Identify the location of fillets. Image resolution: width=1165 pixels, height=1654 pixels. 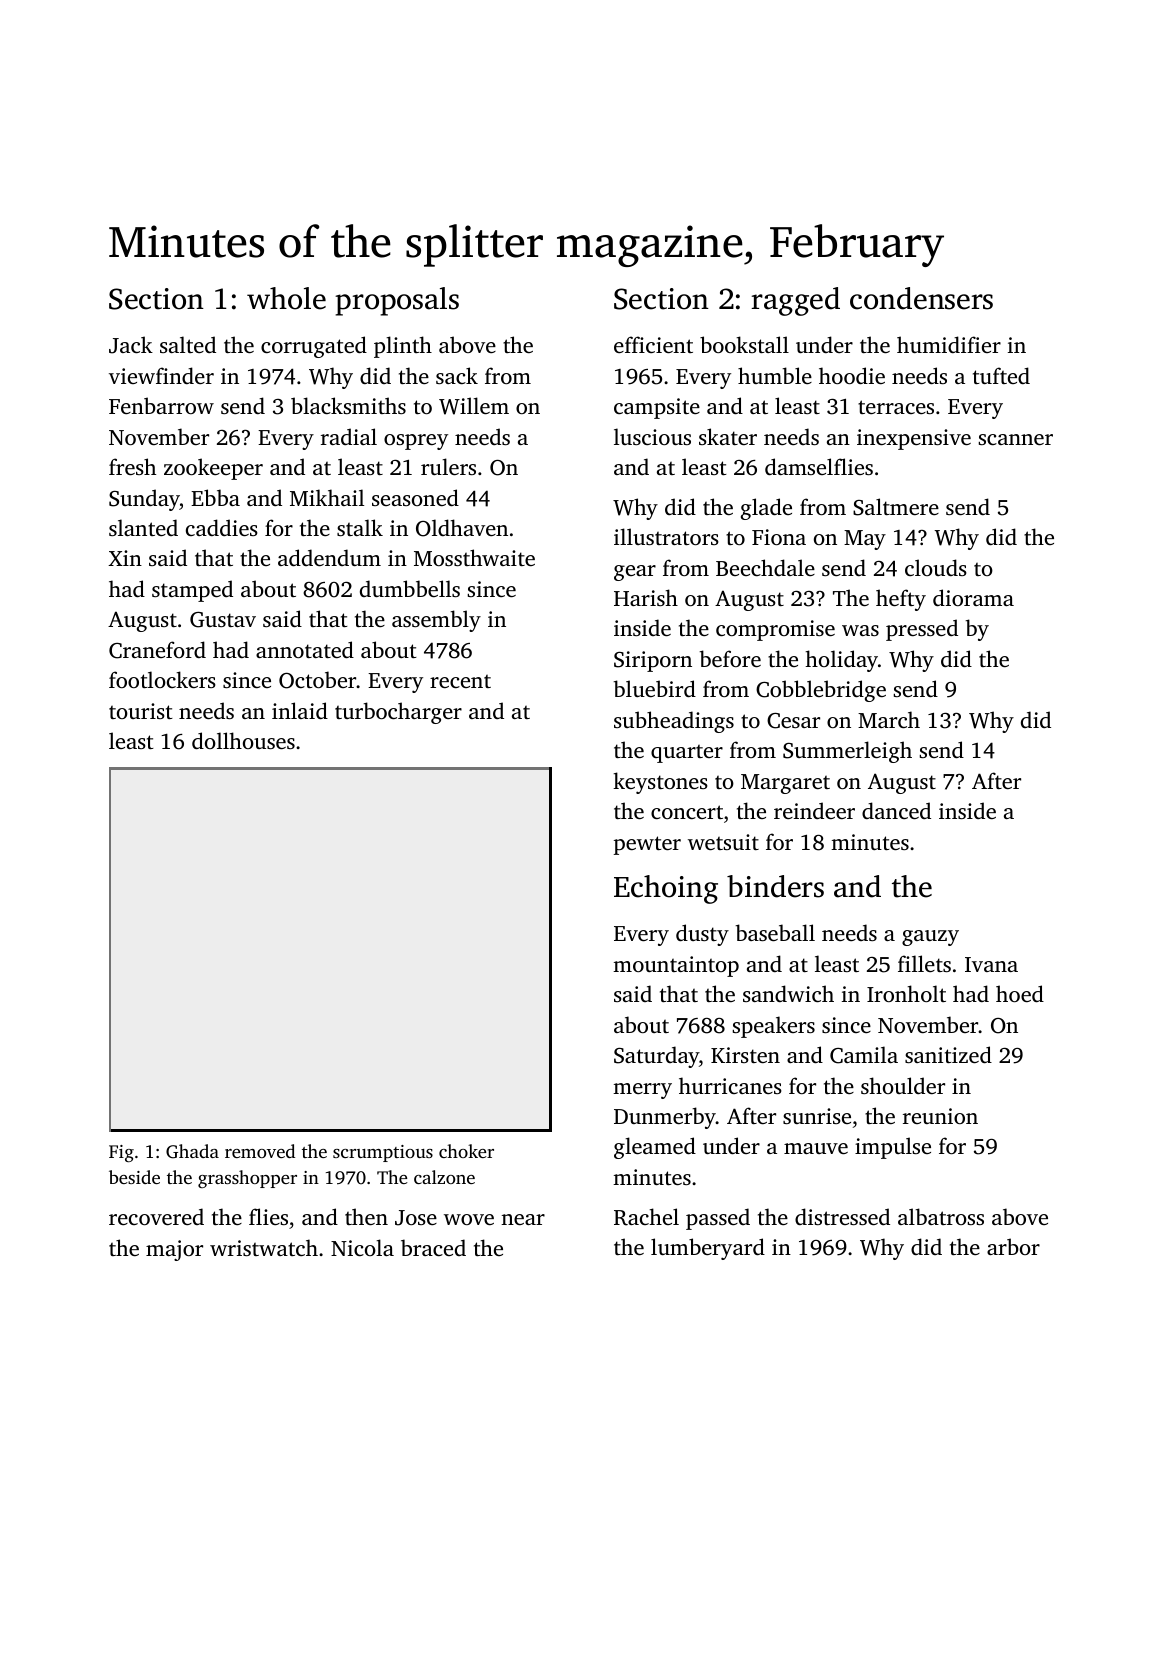
(924, 963).
